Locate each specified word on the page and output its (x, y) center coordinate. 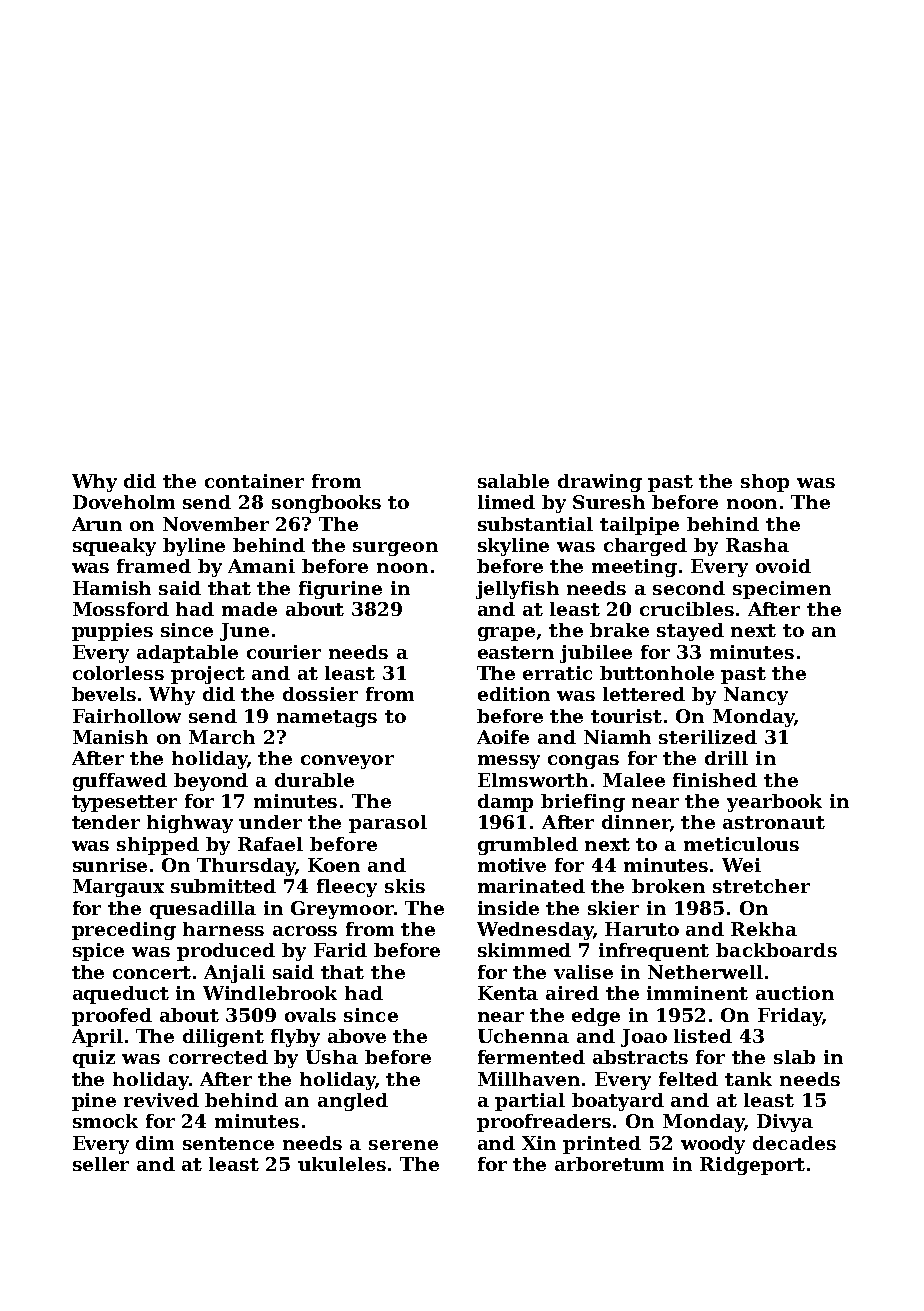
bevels (104, 694)
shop (765, 483)
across (305, 931)
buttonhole (657, 673)
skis (405, 886)
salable (513, 481)
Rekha (764, 929)
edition (514, 694)
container (254, 481)
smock (105, 1121)
